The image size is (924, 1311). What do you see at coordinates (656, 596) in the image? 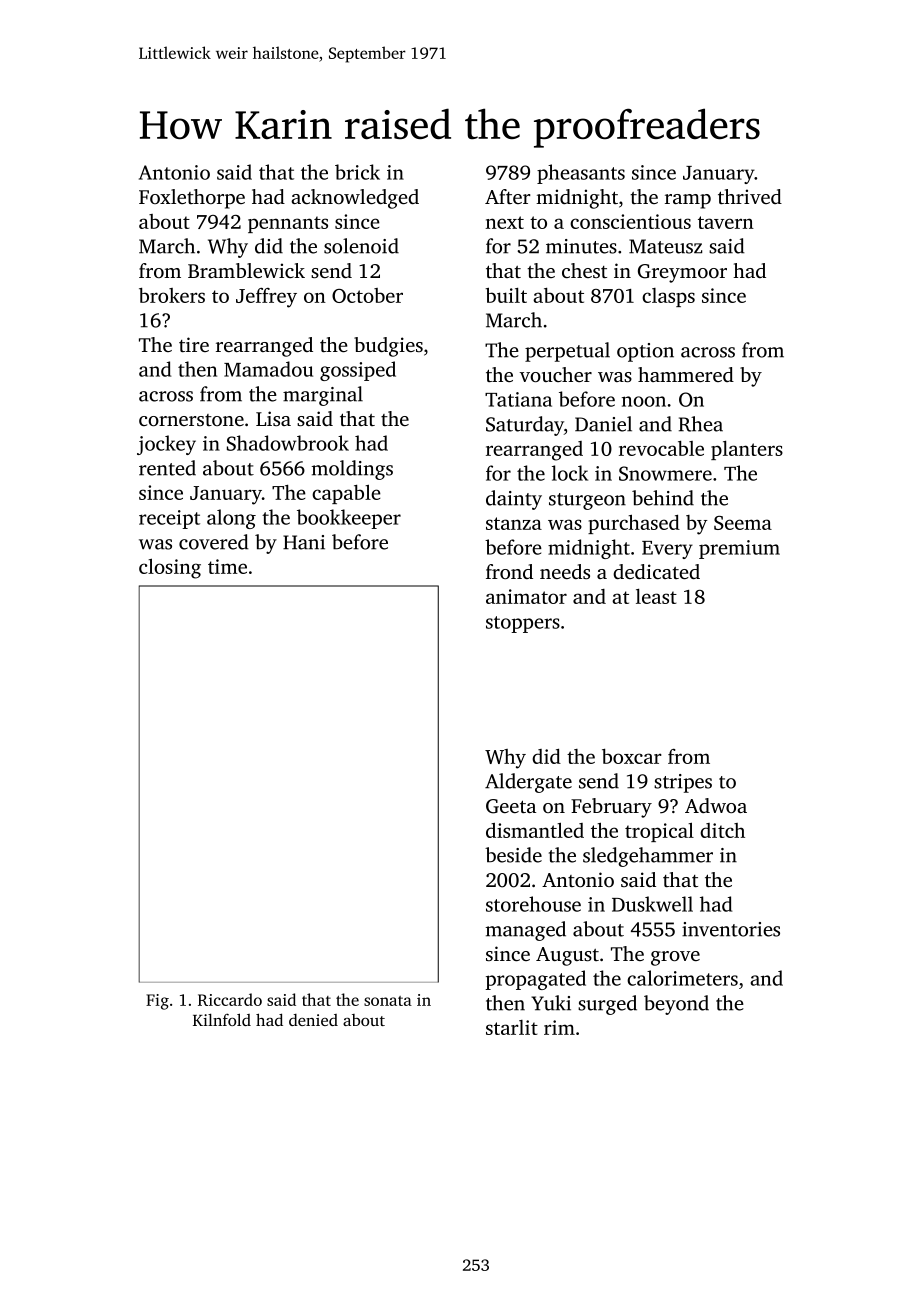
I see `least` at bounding box center [656, 596].
